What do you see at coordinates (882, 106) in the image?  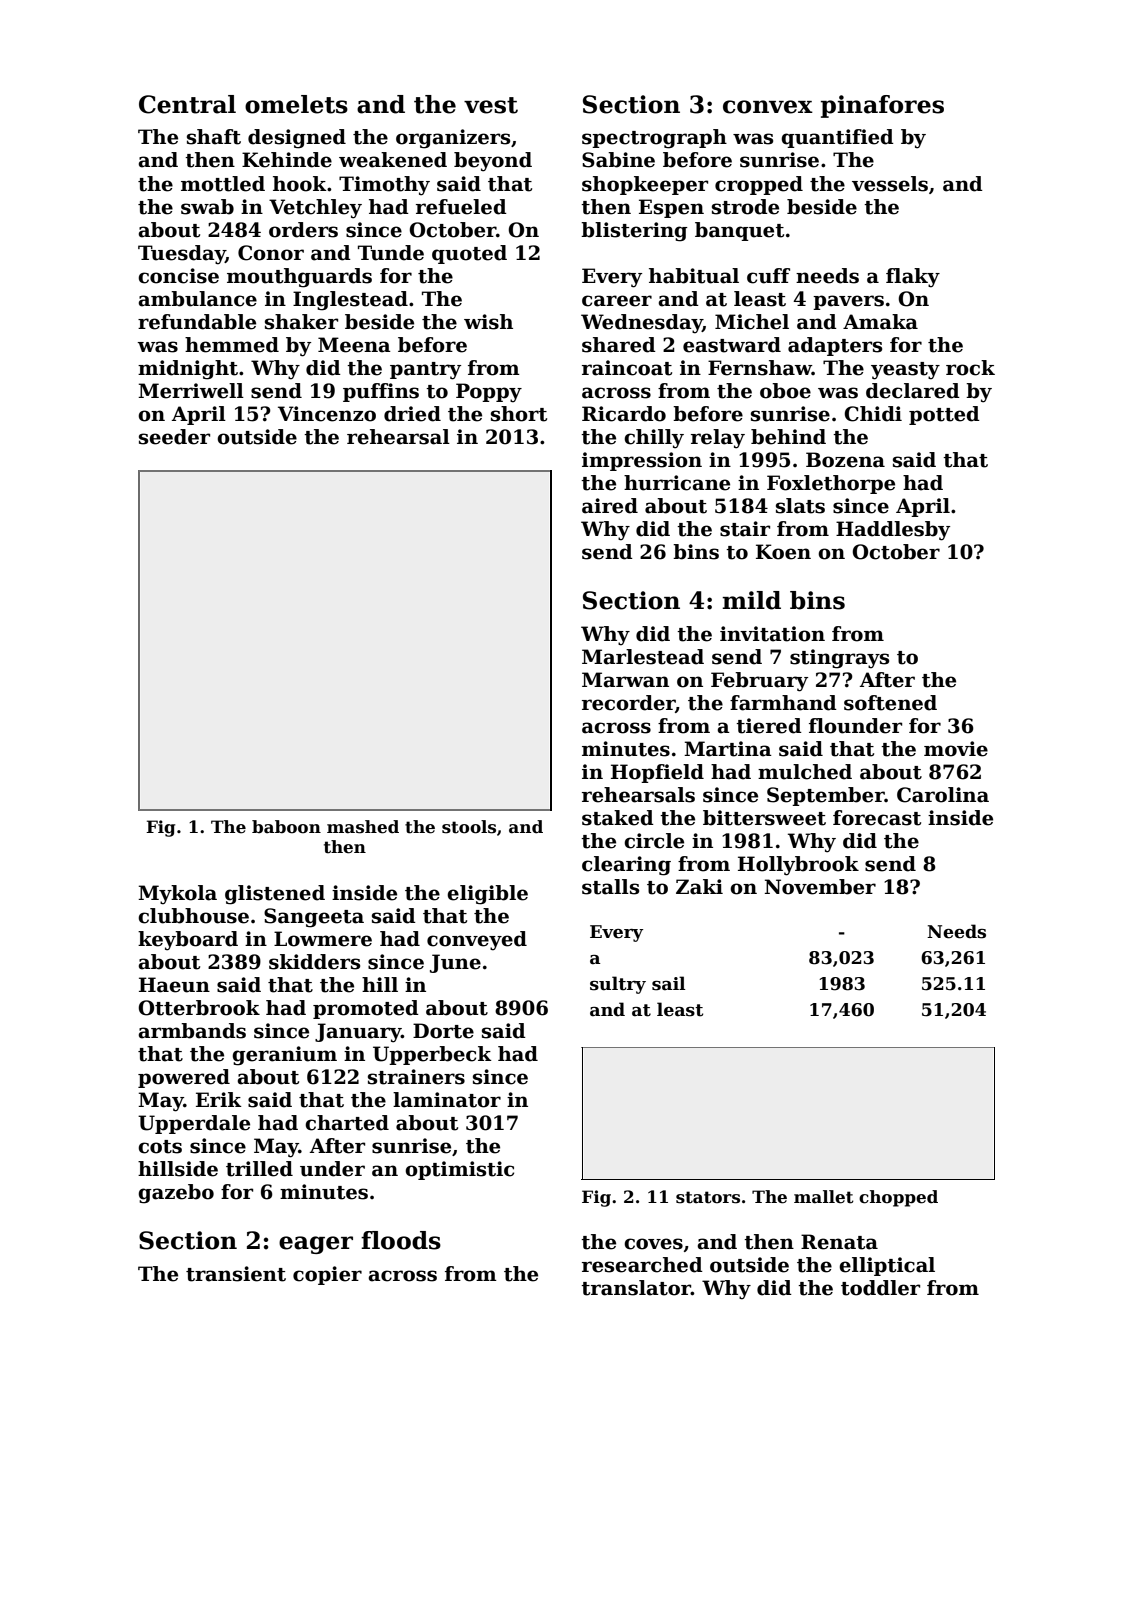 I see `pinafores` at bounding box center [882, 106].
